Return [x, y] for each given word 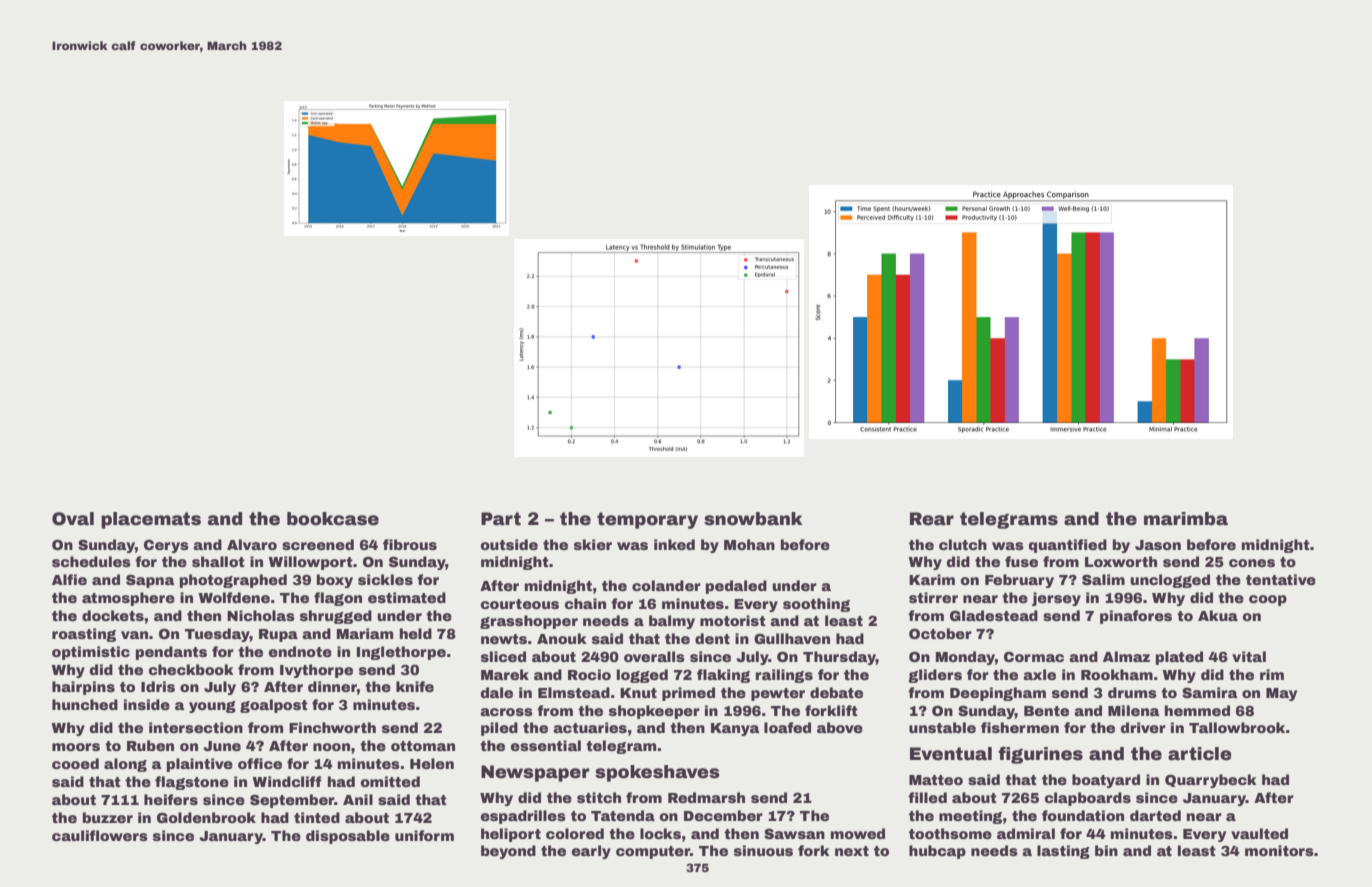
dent [712, 638]
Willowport [311, 563]
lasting [1063, 852]
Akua [1218, 615]
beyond [508, 852]
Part [501, 519]
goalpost [274, 706]
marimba [1186, 519]
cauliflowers [100, 835]
